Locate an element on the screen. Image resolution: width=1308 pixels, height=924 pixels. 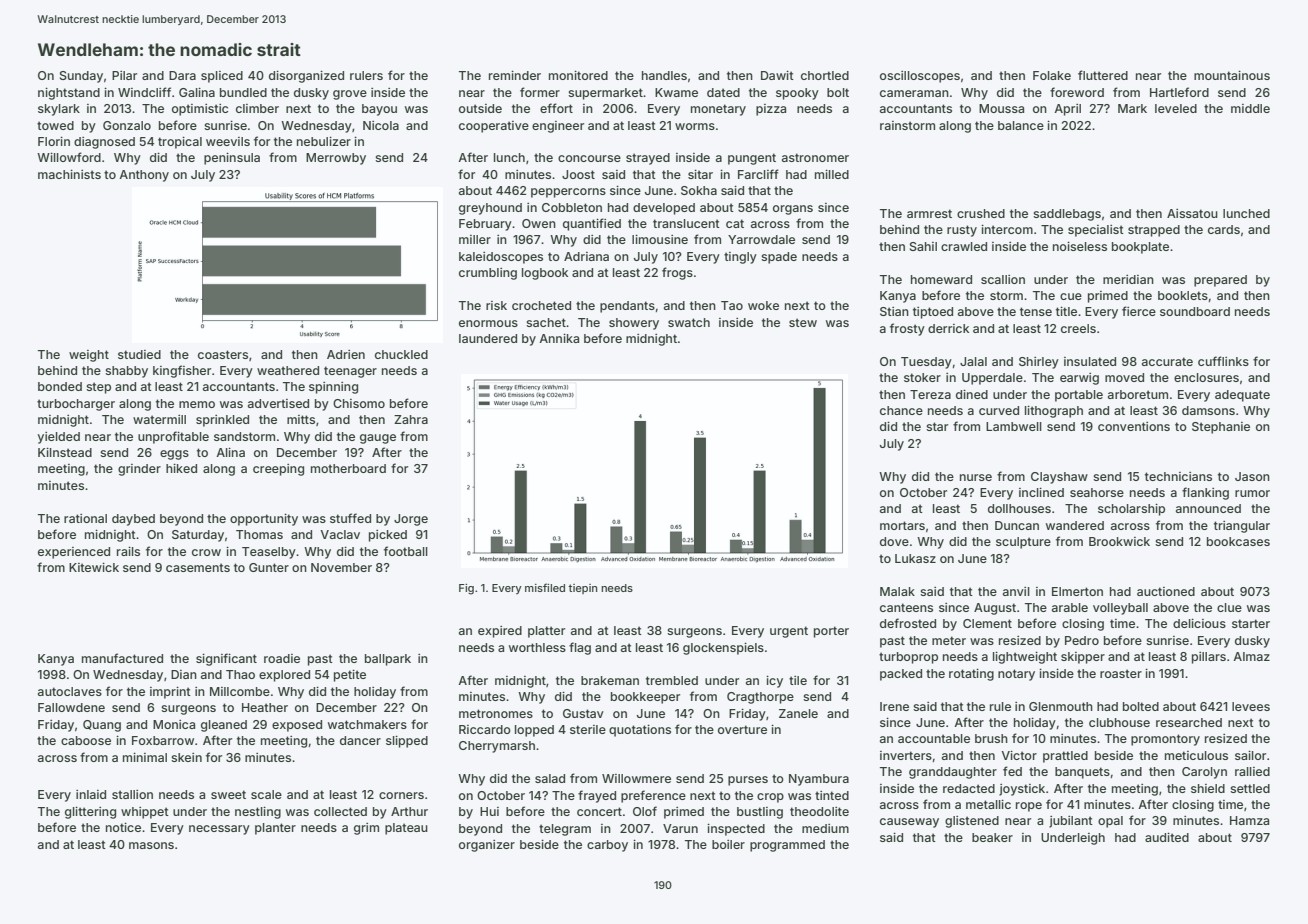
balance is located at coordinates (1021, 125).
